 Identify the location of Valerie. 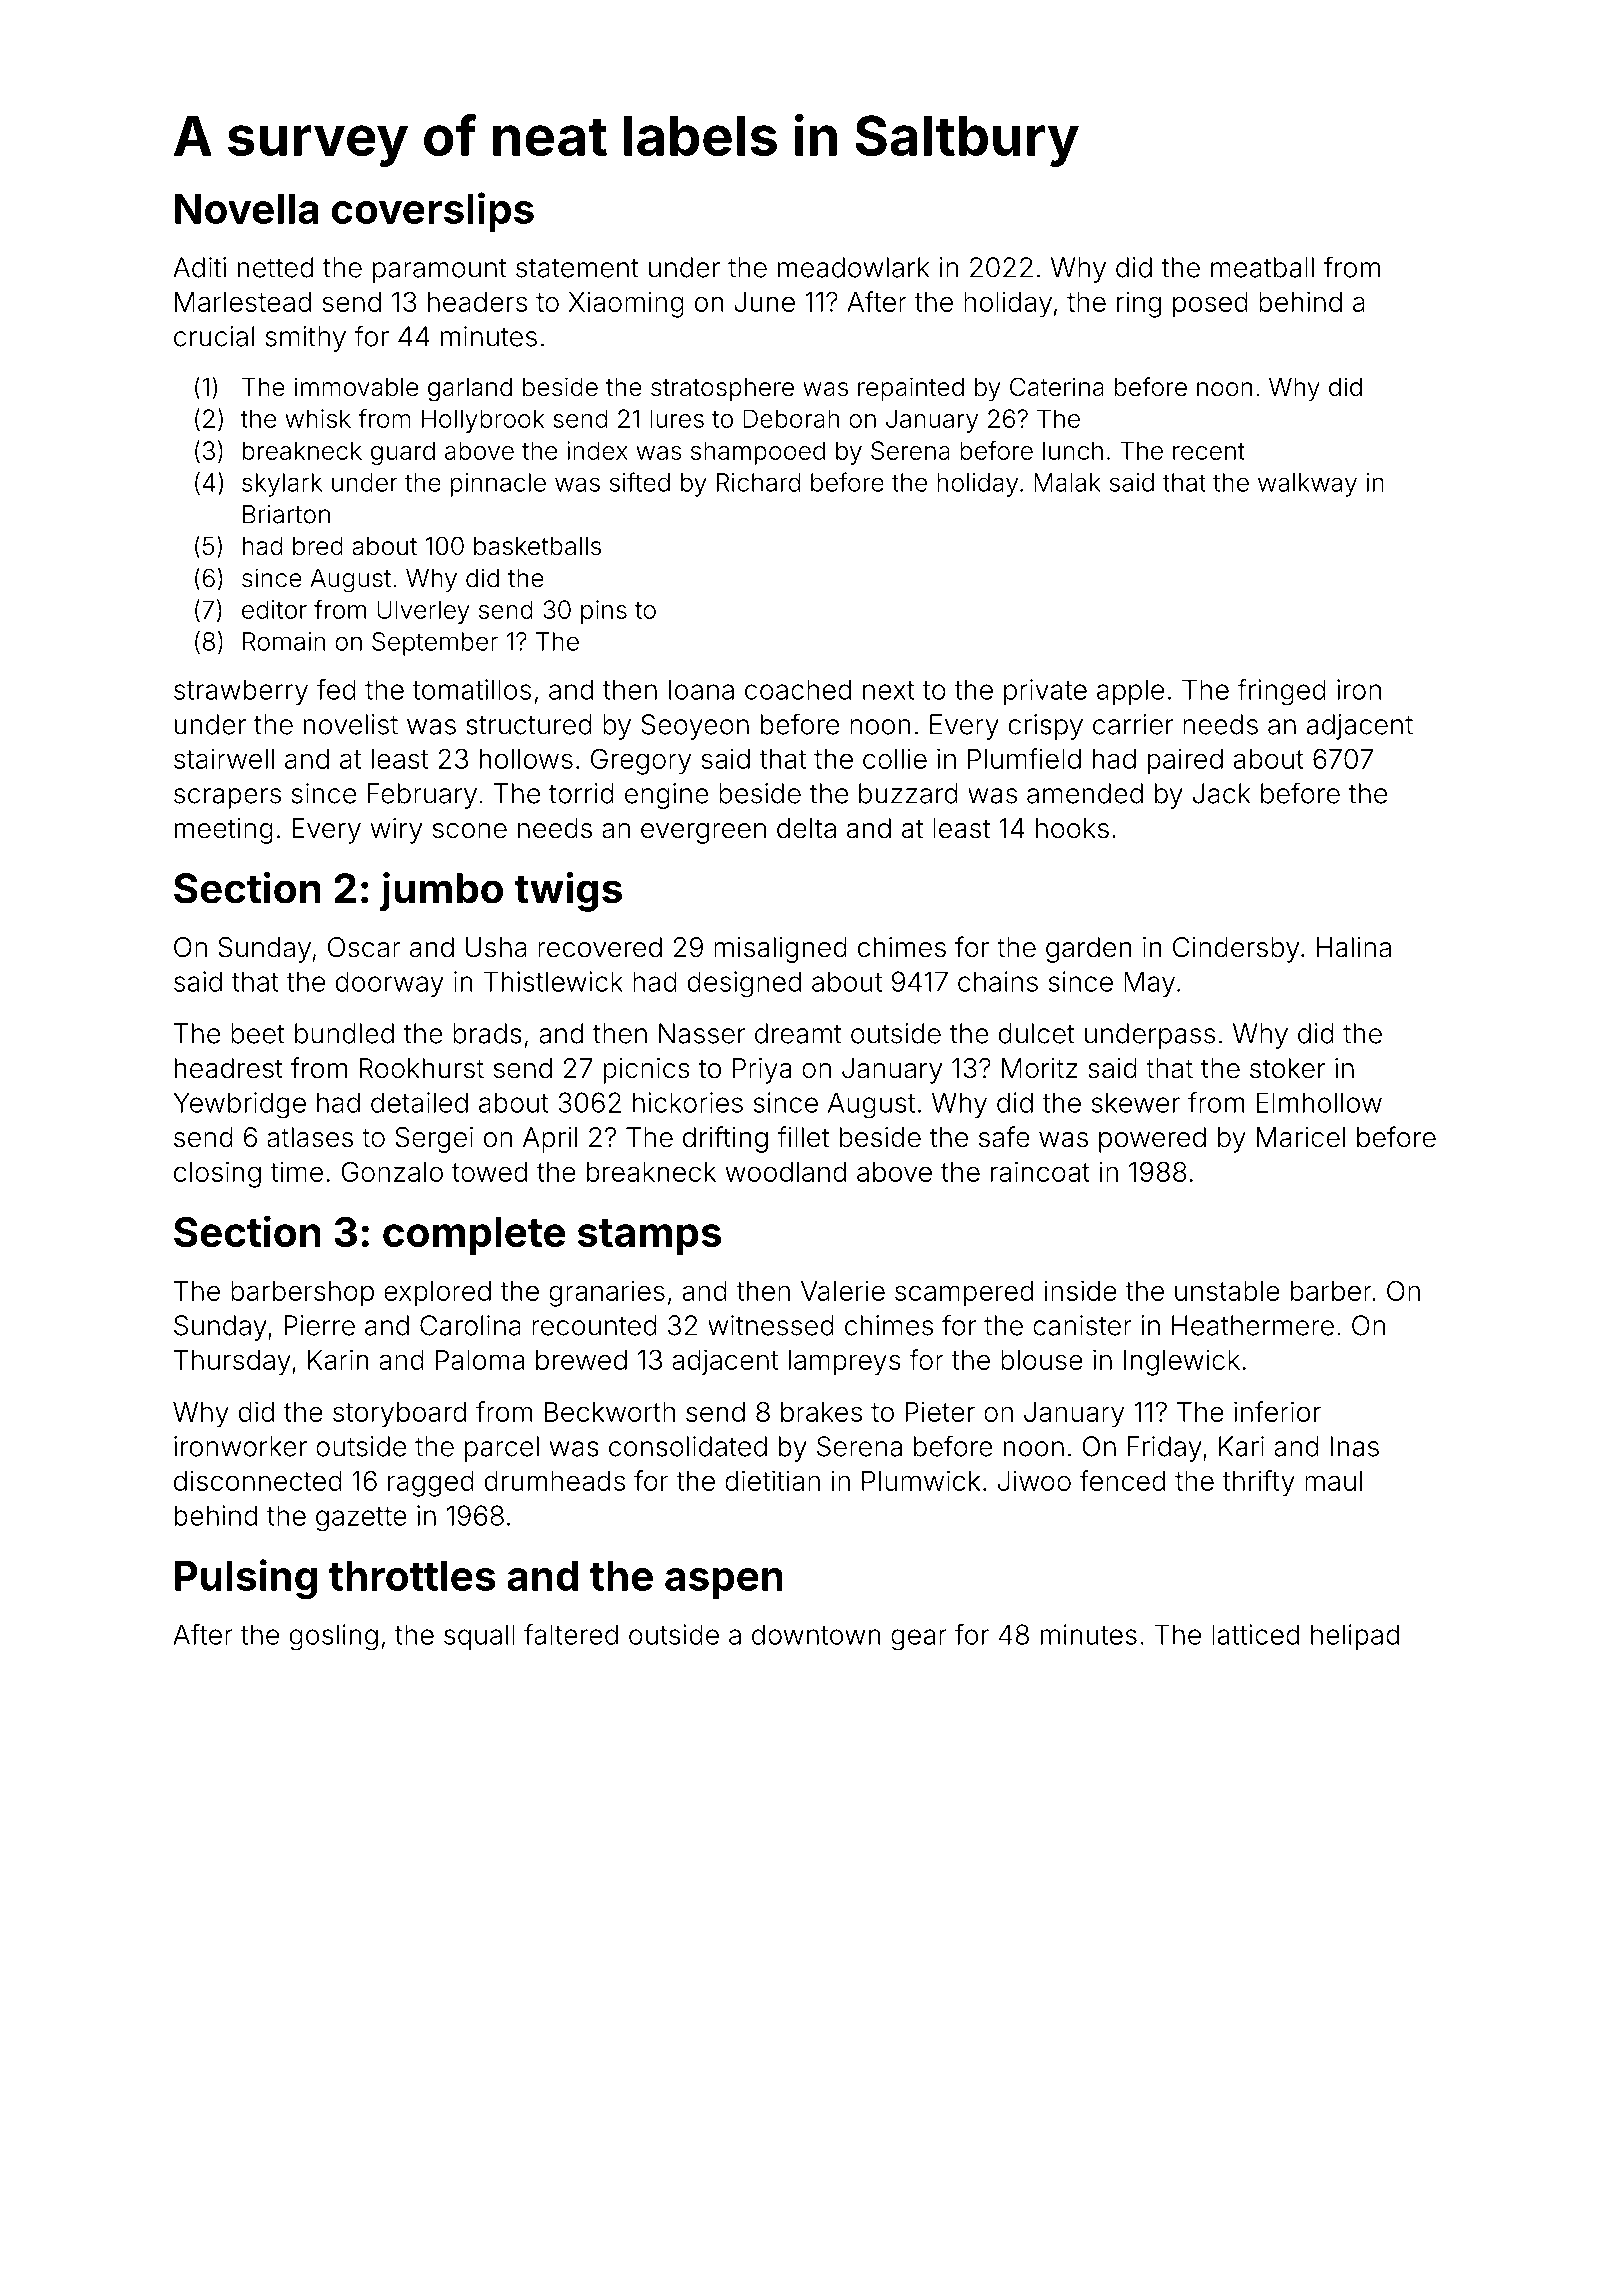
(843, 1290).
